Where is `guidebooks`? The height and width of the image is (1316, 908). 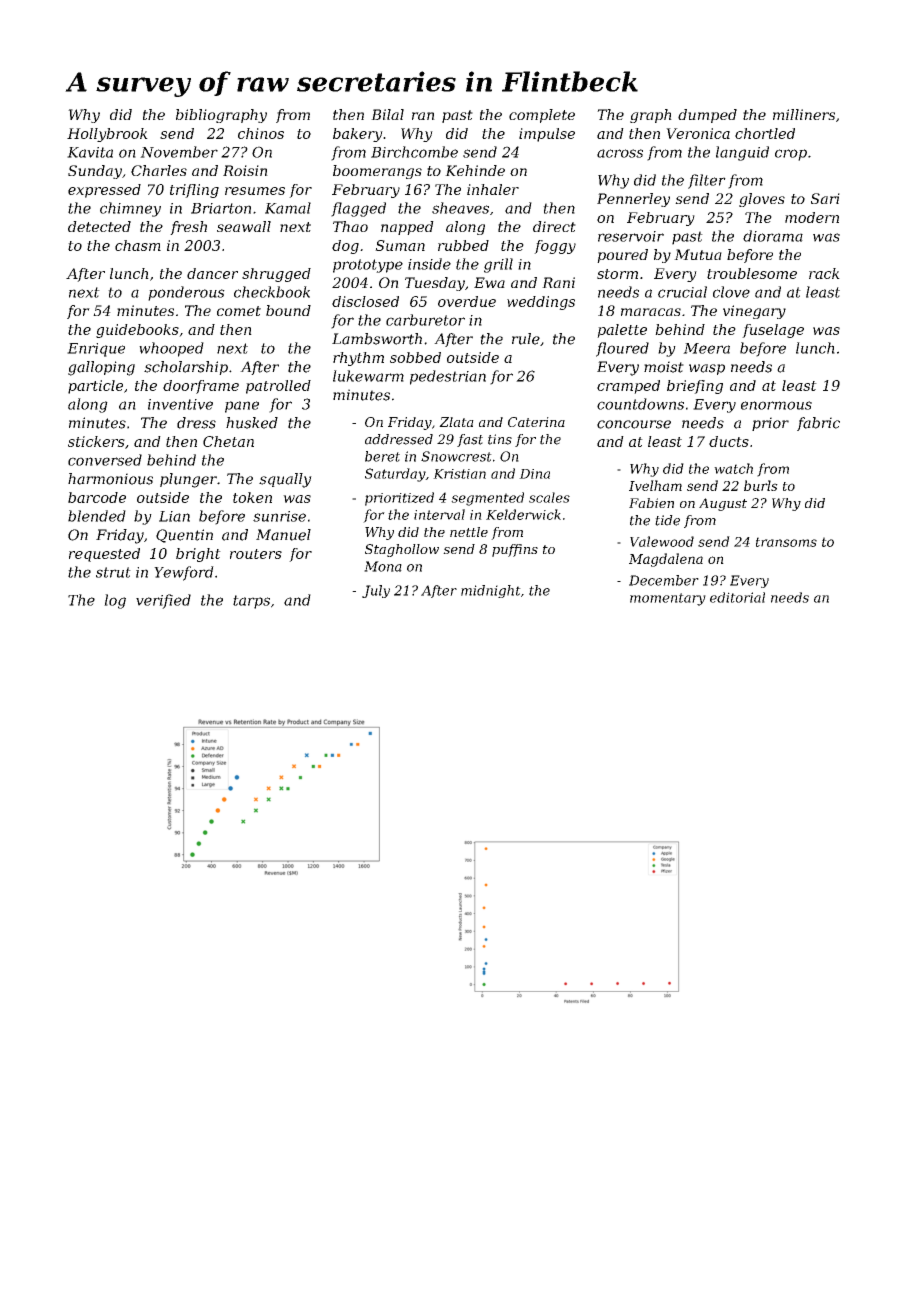 guidebooks is located at coordinates (137, 331).
